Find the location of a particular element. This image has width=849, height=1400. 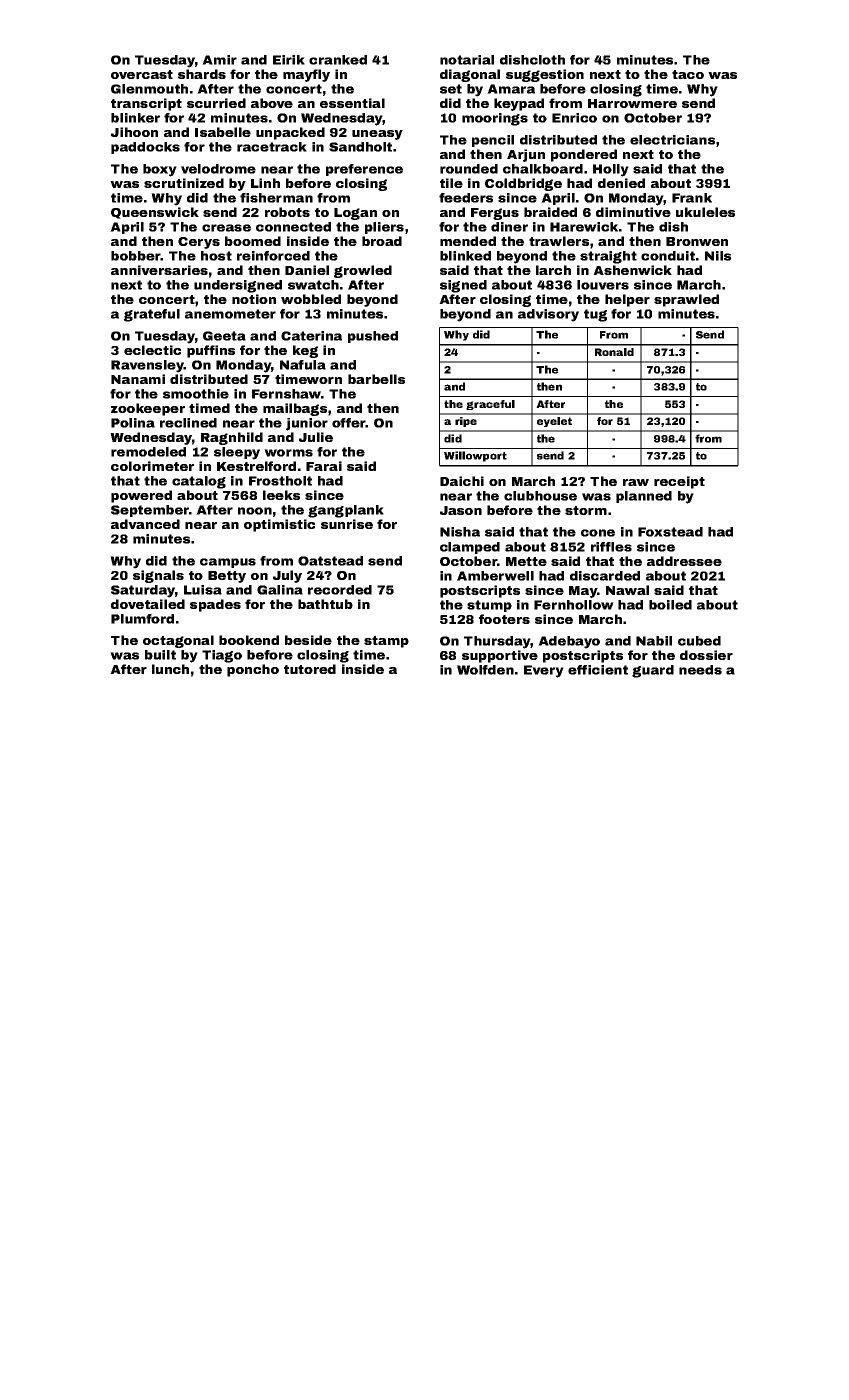

receipt is located at coordinates (679, 482).
